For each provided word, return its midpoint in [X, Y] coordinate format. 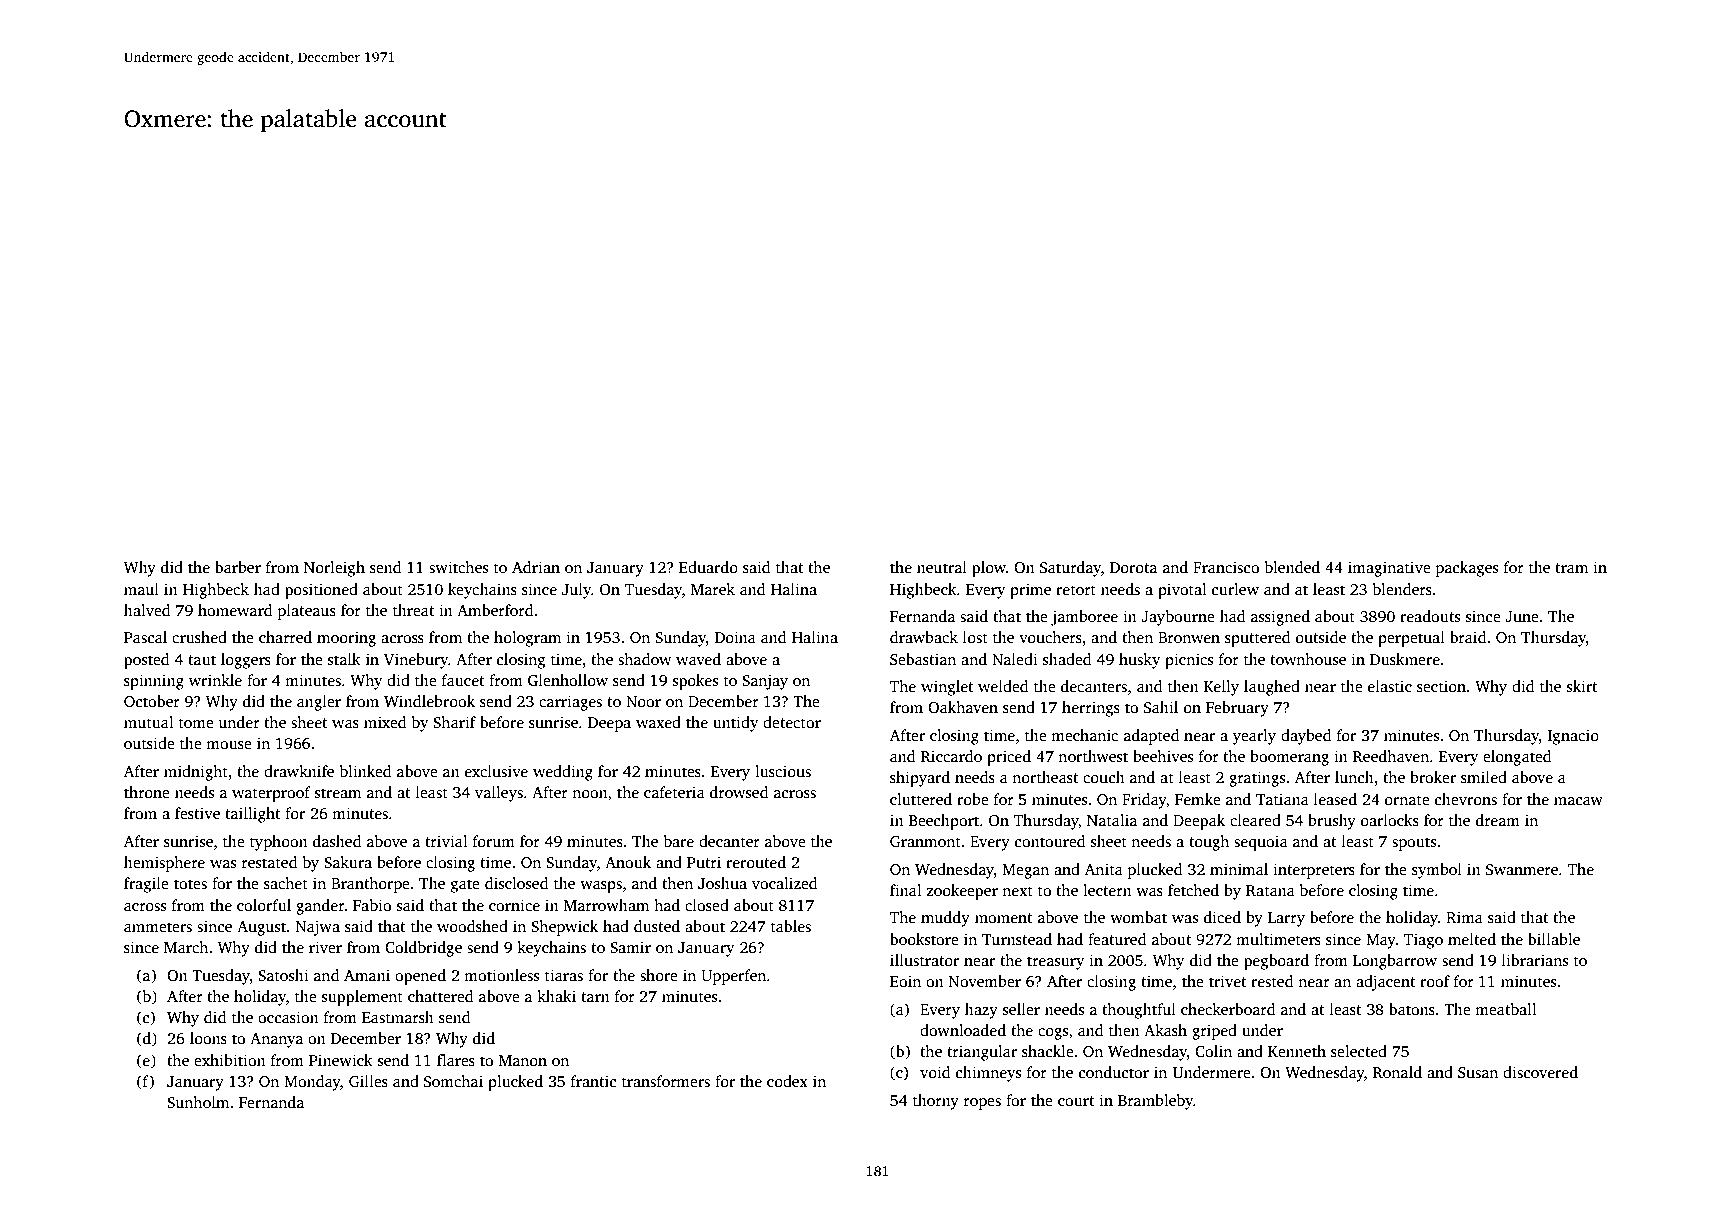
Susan [1478, 1073]
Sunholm [198, 1102]
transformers [666, 1081]
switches [458, 567]
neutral [942, 567]
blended [1292, 567]
